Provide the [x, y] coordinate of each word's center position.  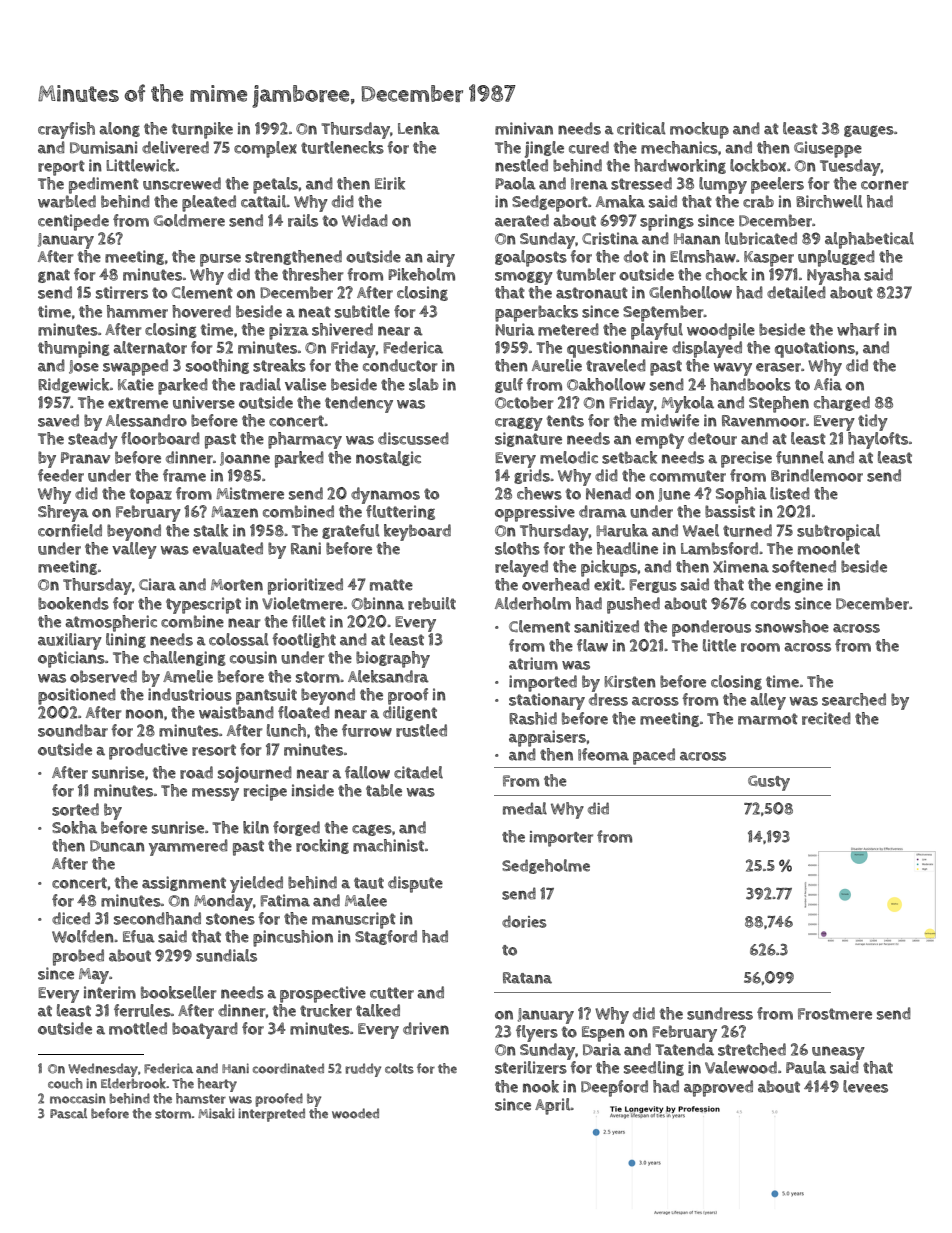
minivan [524, 128]
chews [539, 493]
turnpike [202, 130]
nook [541, 1086]
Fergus [653, 586]
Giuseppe [828, 149]
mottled [138, 1028]
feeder [61, 475]
